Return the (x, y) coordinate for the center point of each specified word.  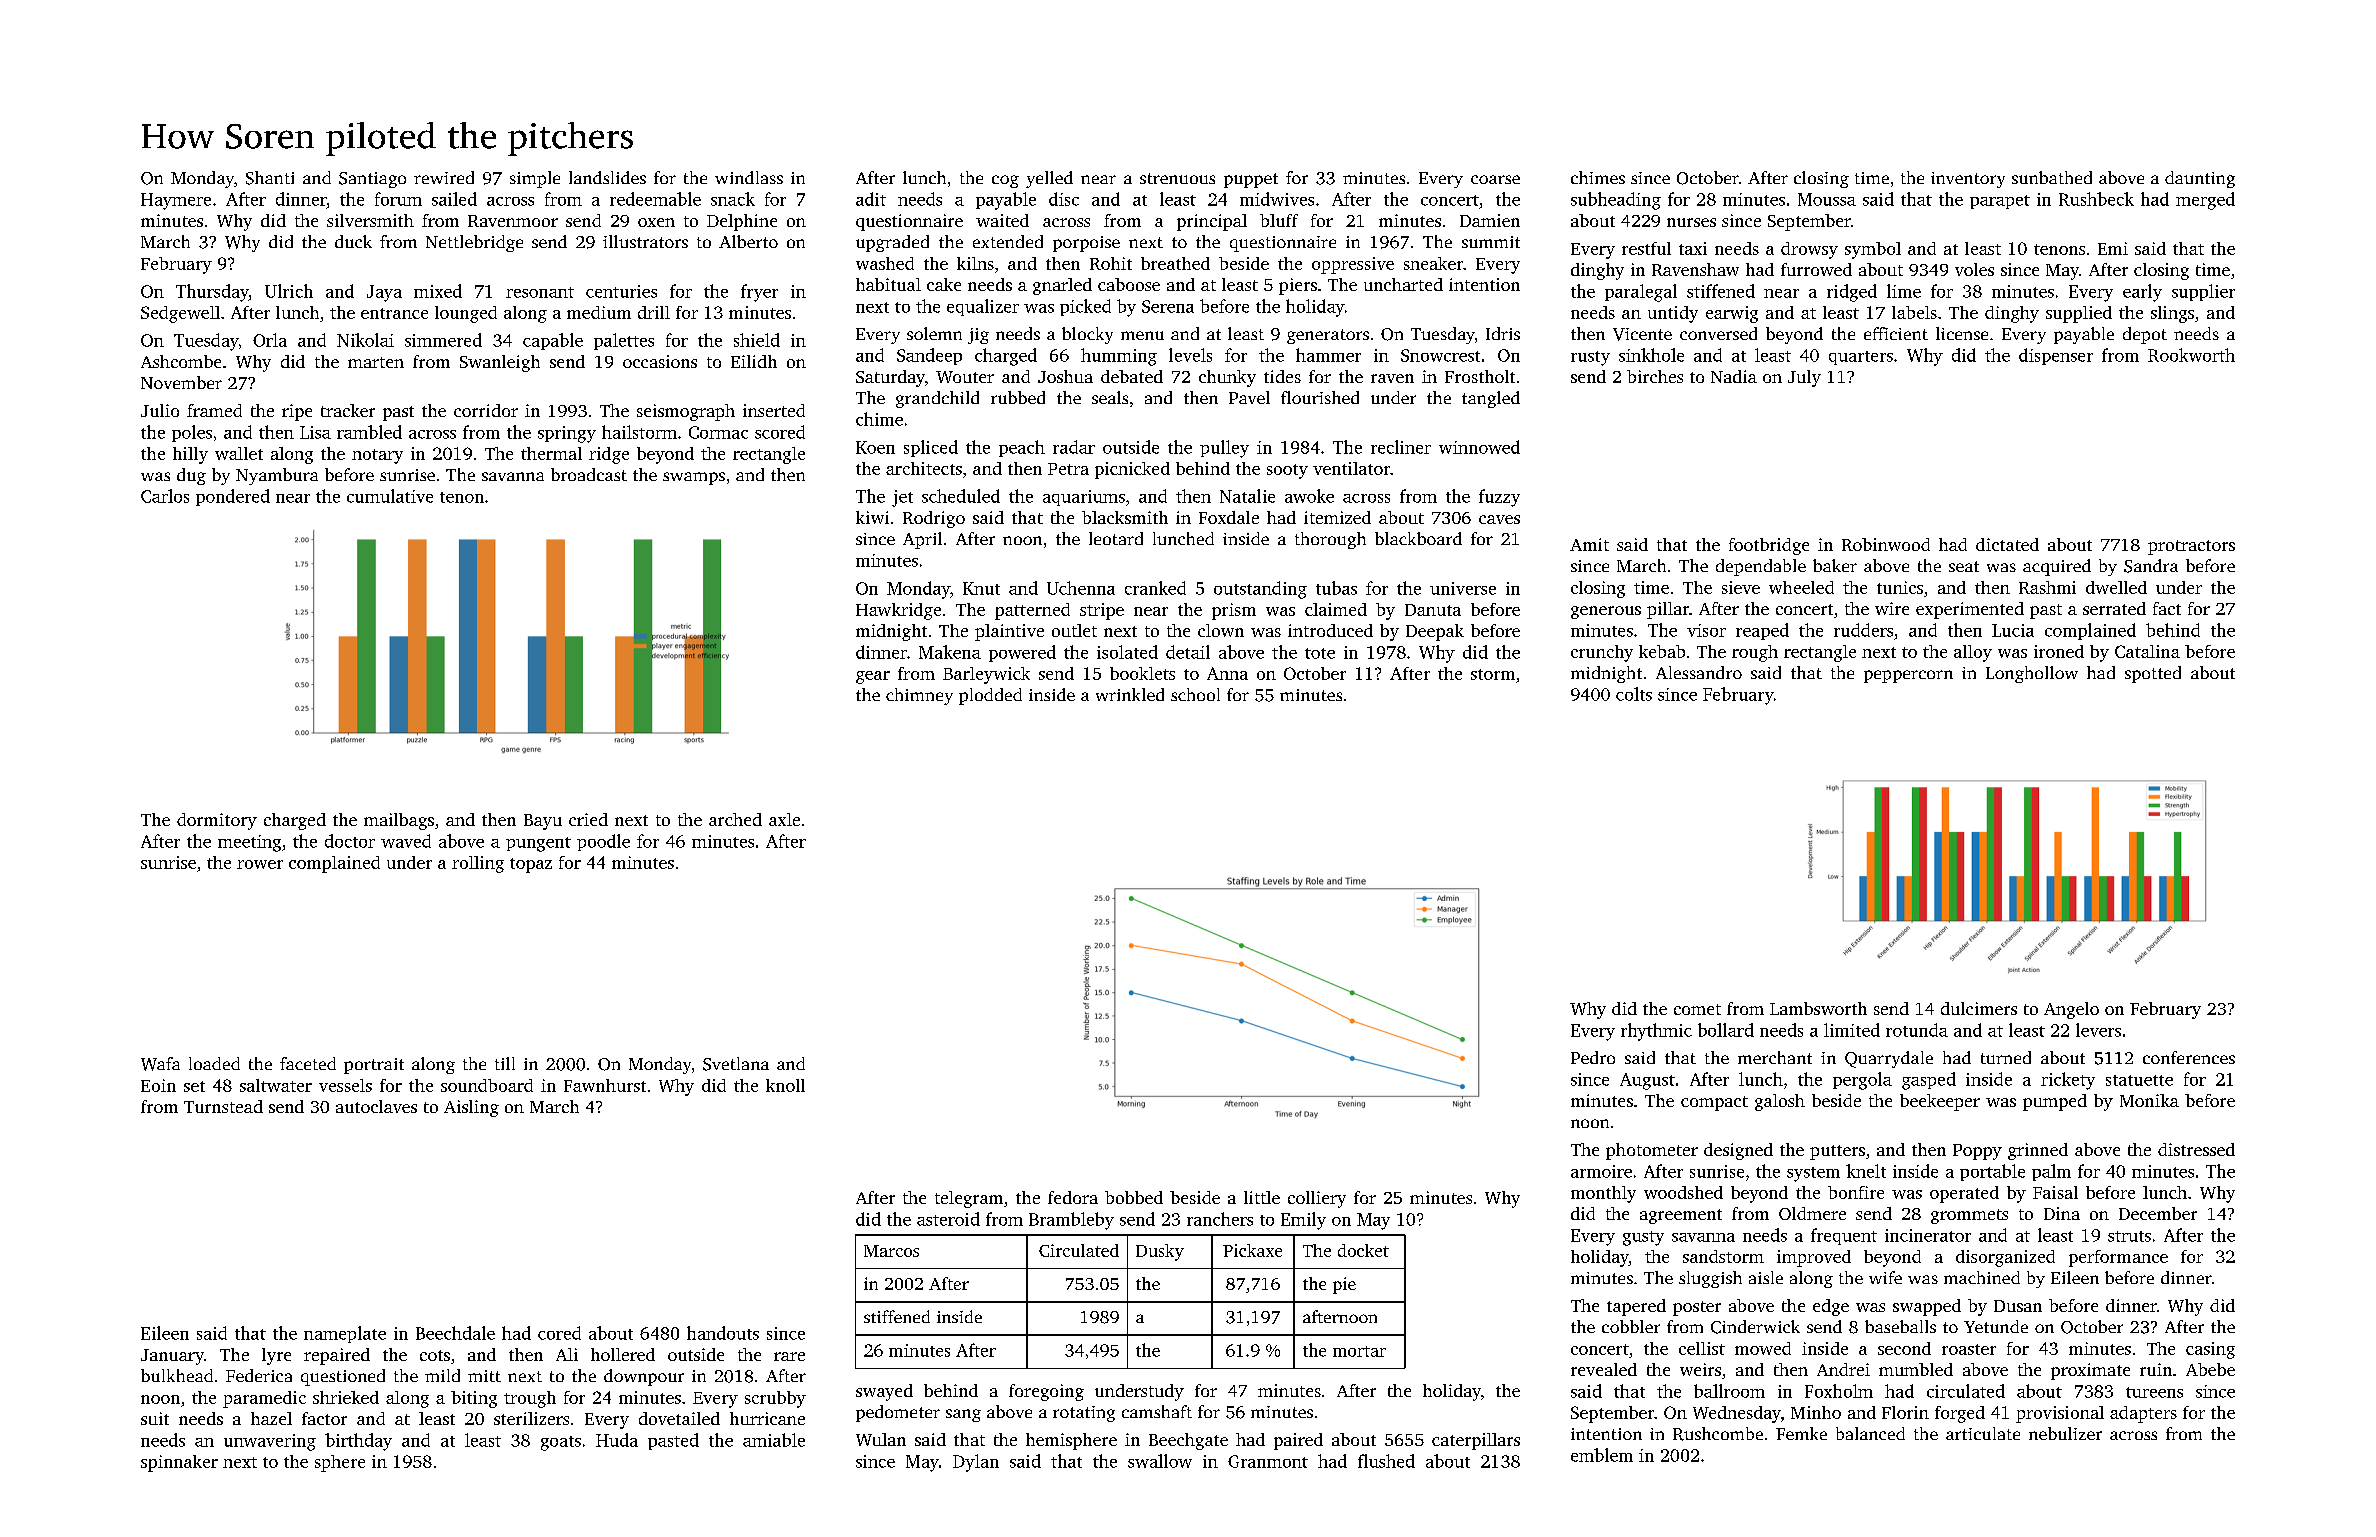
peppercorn (1908, 676)
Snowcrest (1440, 355)
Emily (1303, 1221)
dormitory (217, 821)
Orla (270, 340)
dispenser (2056, 356)
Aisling (471, 1108)
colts (1634, 694)
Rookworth (2191, 355)
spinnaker (179, 1463)
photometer (1652, 1151)
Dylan (976, 1463)
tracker (348, 410)
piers (1298, 286)
